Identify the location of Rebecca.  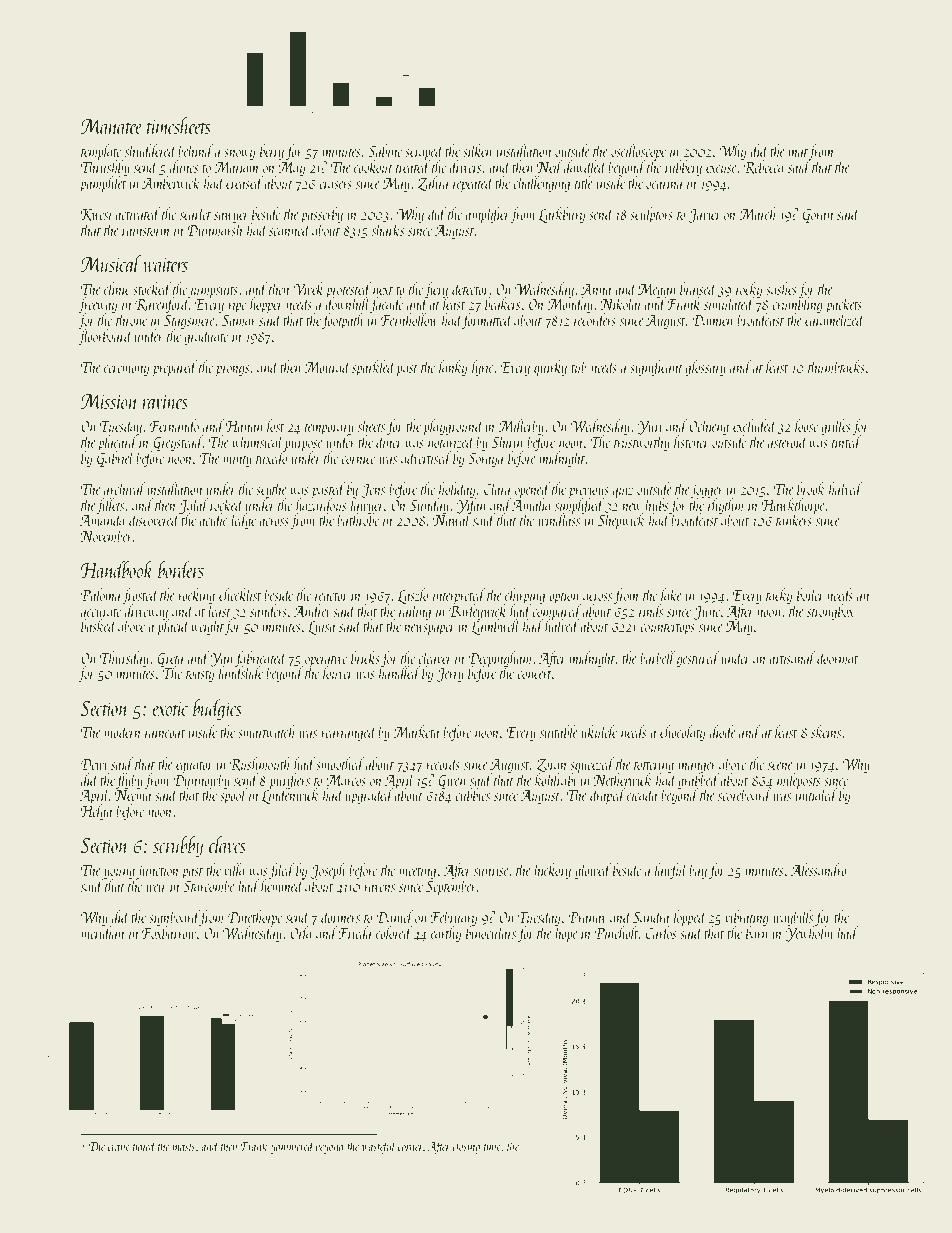
(764, 167).
